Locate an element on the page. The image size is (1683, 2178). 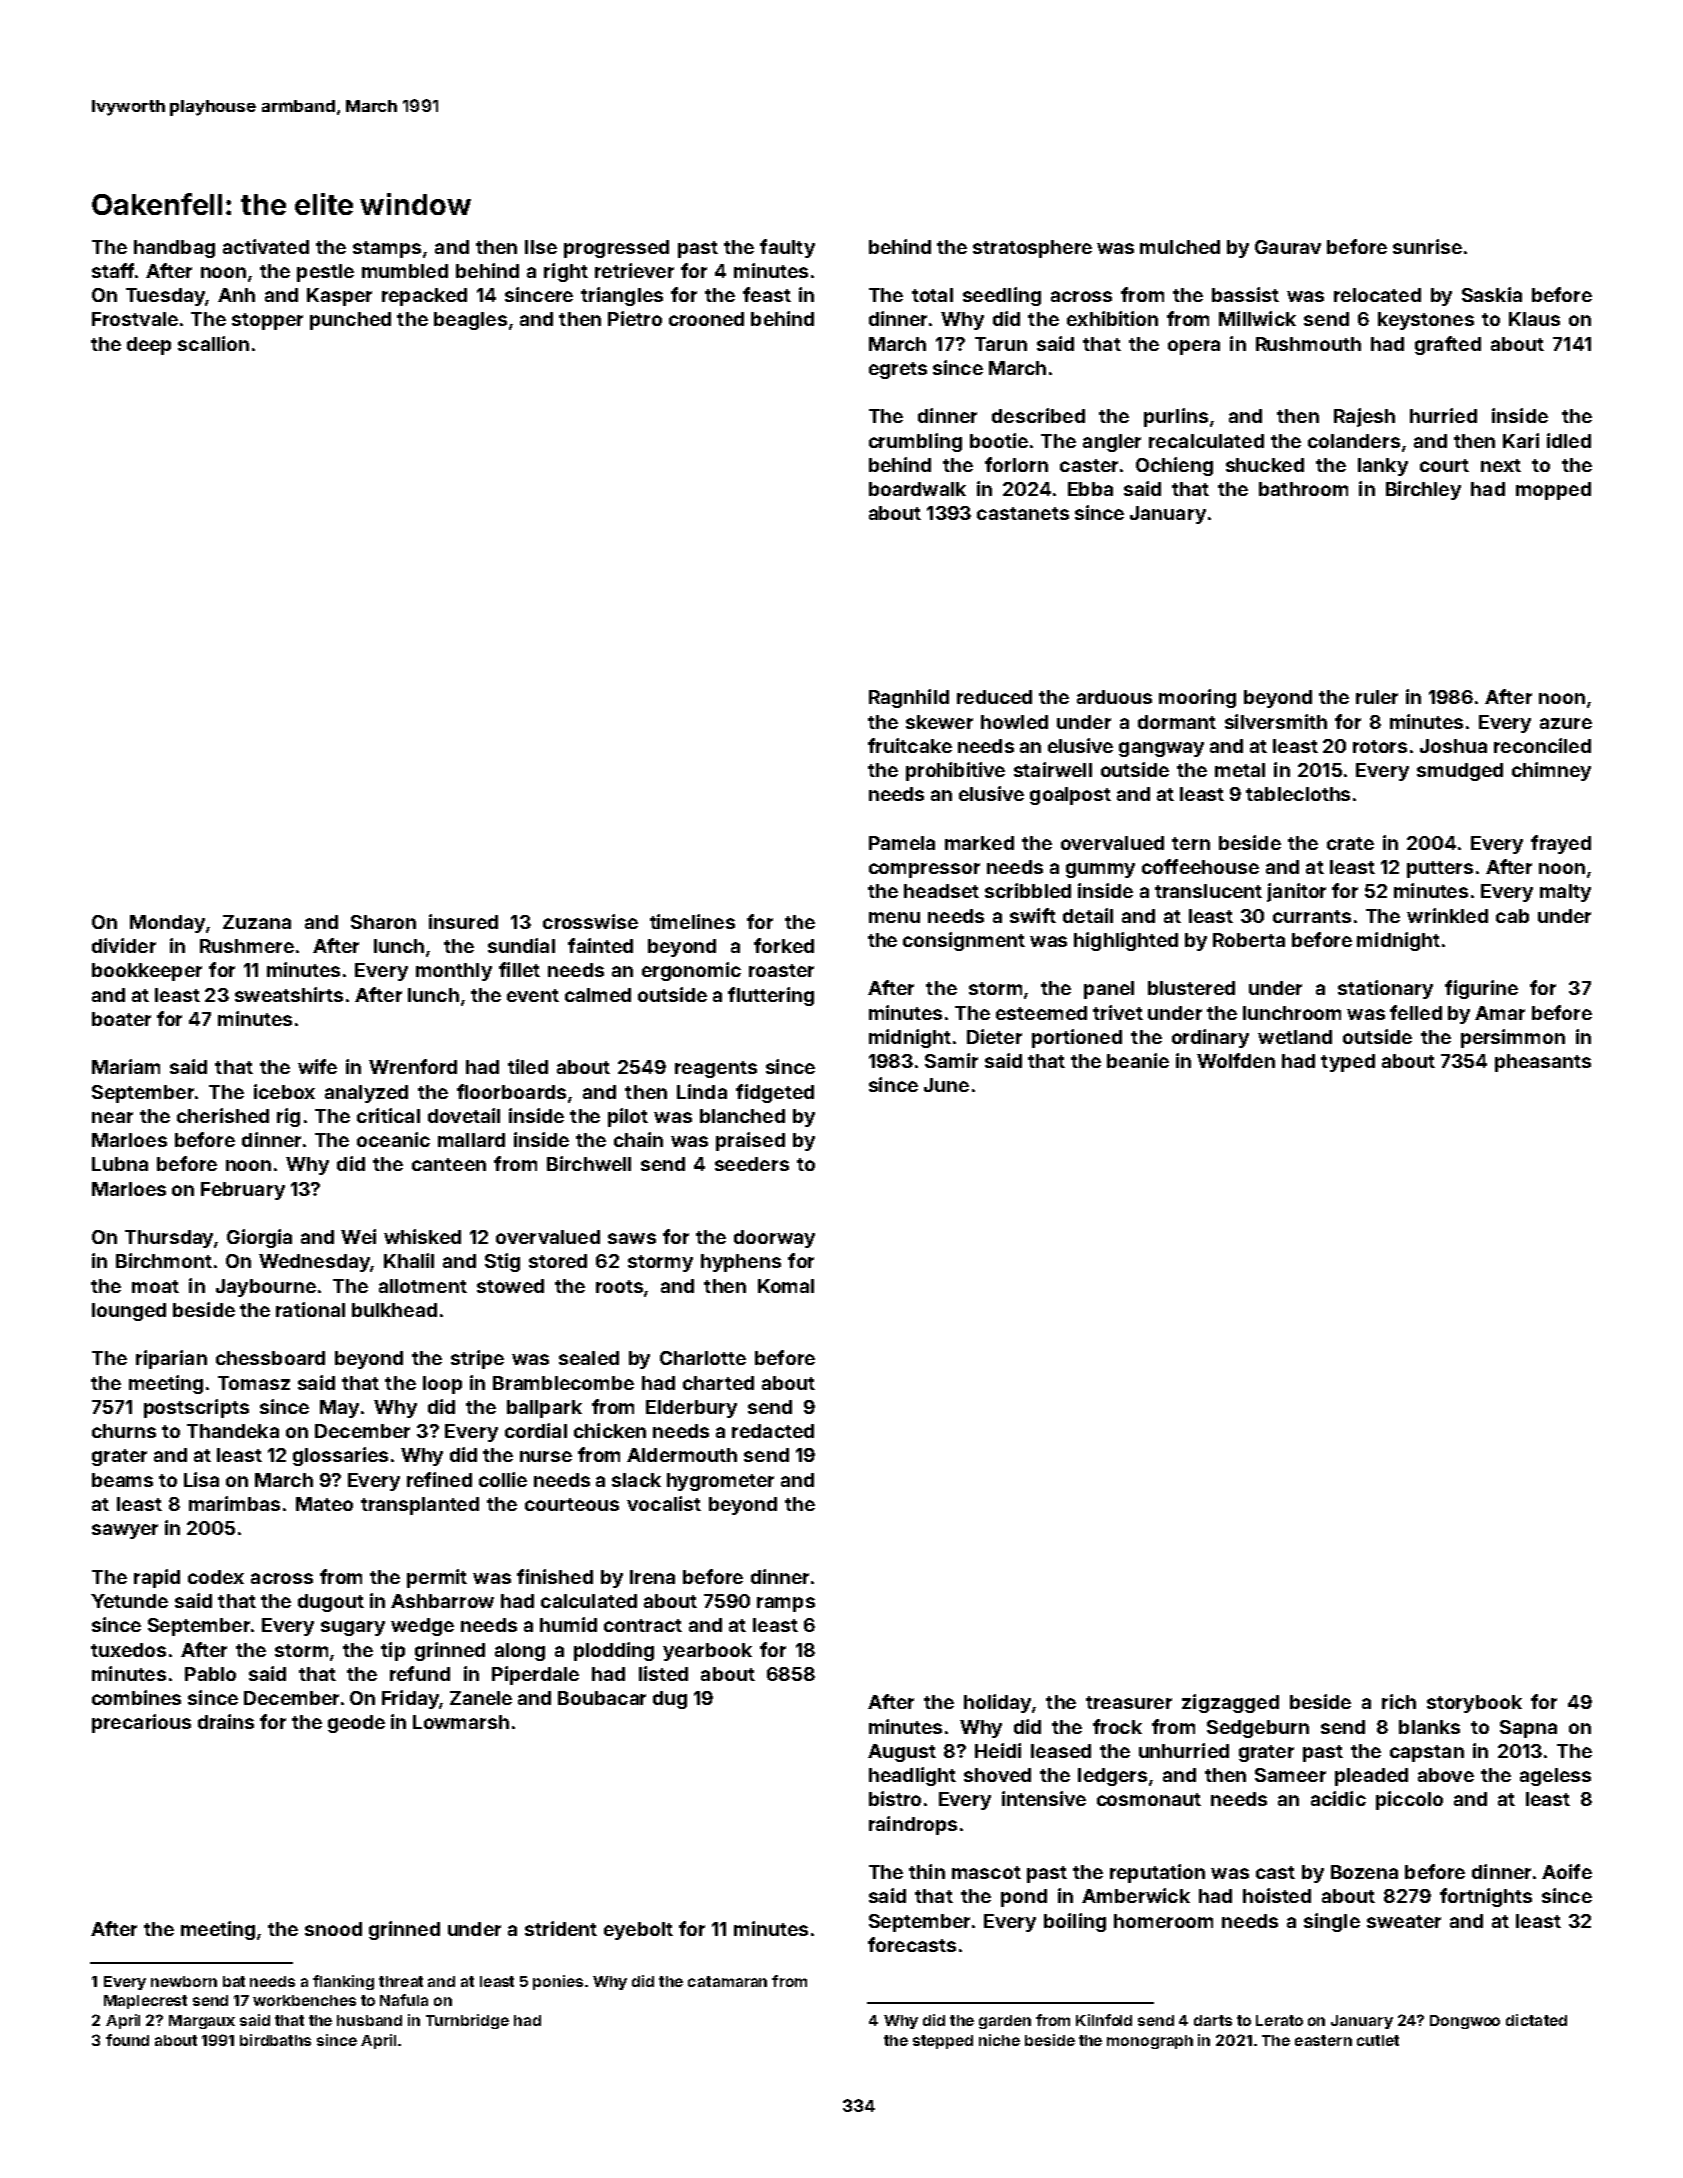
deep is located at coordinates (149, 346).
